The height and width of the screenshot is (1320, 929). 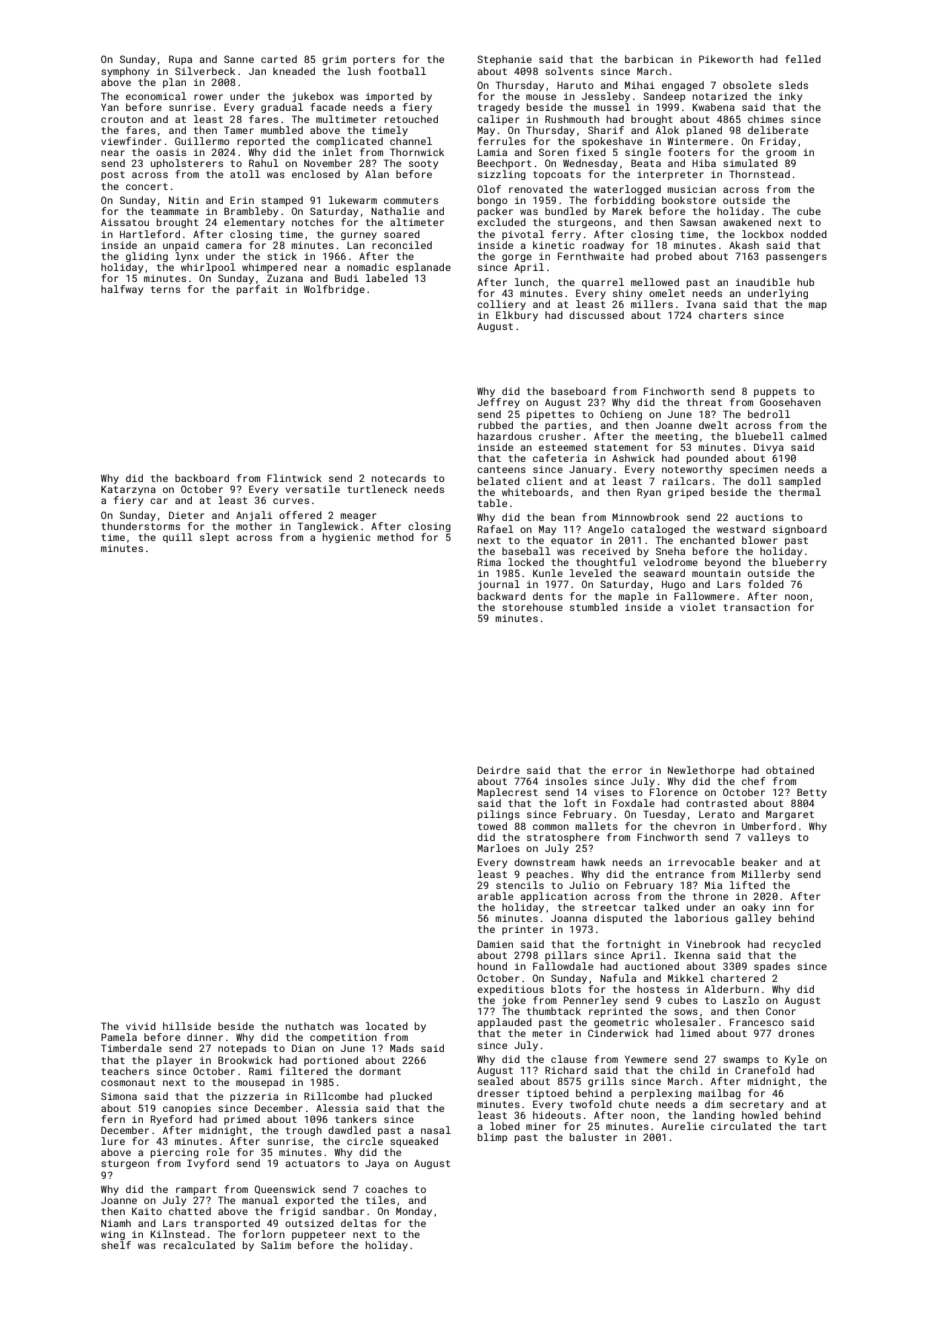 What do you see at coordinates (199, 1245) in the screenshot?
I see `recalculated` at bounding box center [199, 1245].
